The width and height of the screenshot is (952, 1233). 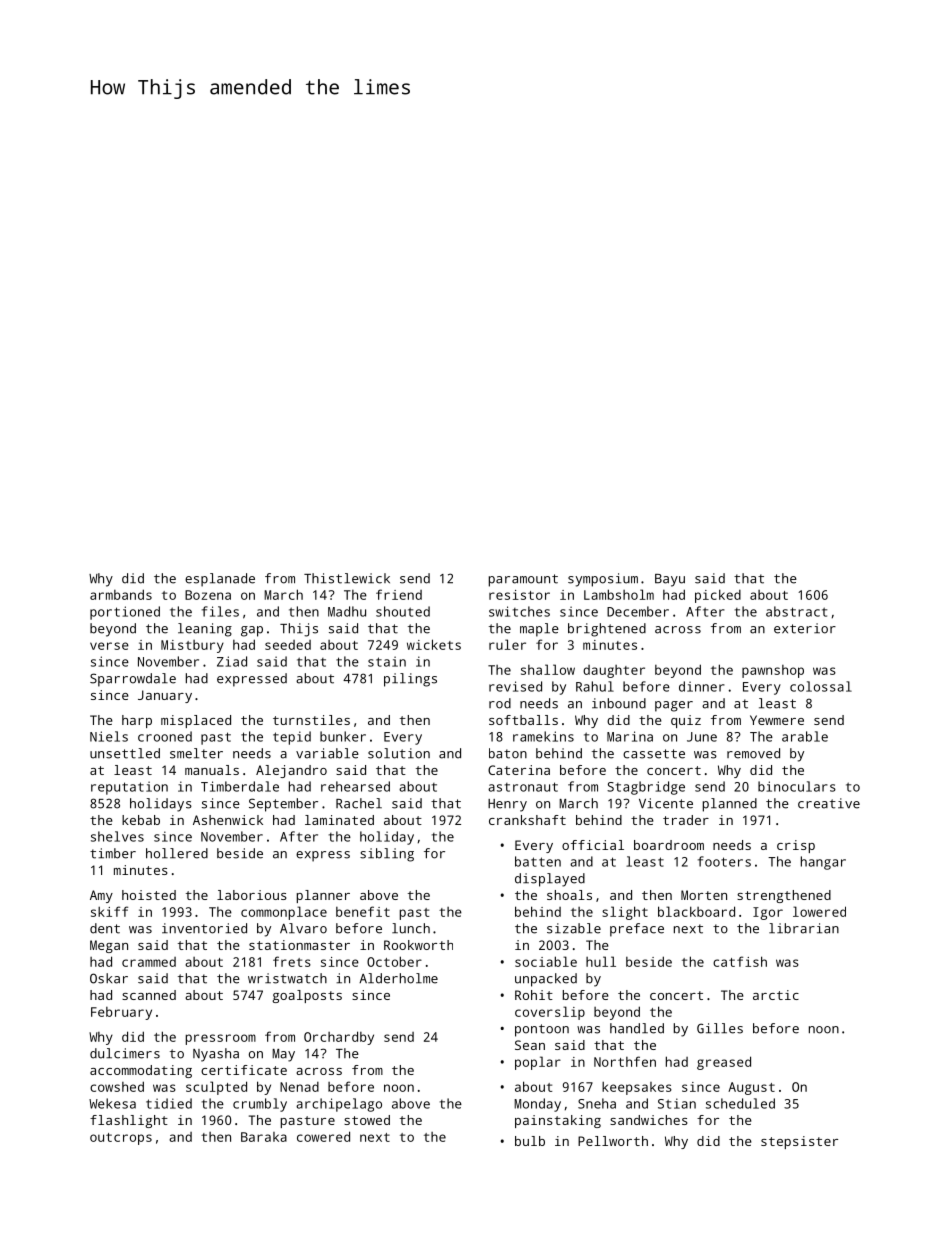 What do you see at coordinates (666, 803) in the screenshot?
I see `Vicente` at bounding box center [666, 803].
